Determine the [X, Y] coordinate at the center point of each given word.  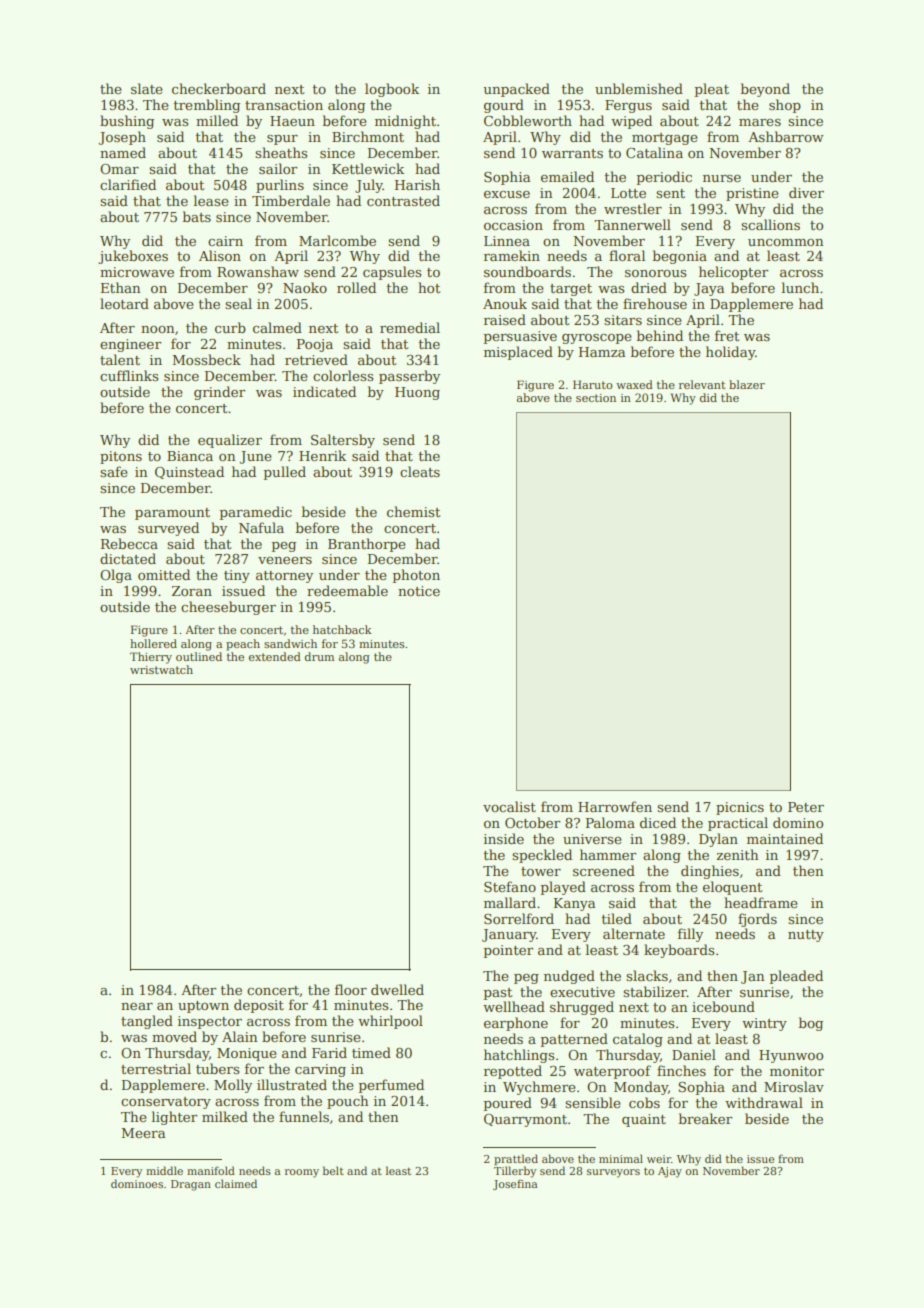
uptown [203, 1007]
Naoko [305, 287]
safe [114, 471]
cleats [420, 471]
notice [419, 591]
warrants [572, 153]
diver [806, 192]
